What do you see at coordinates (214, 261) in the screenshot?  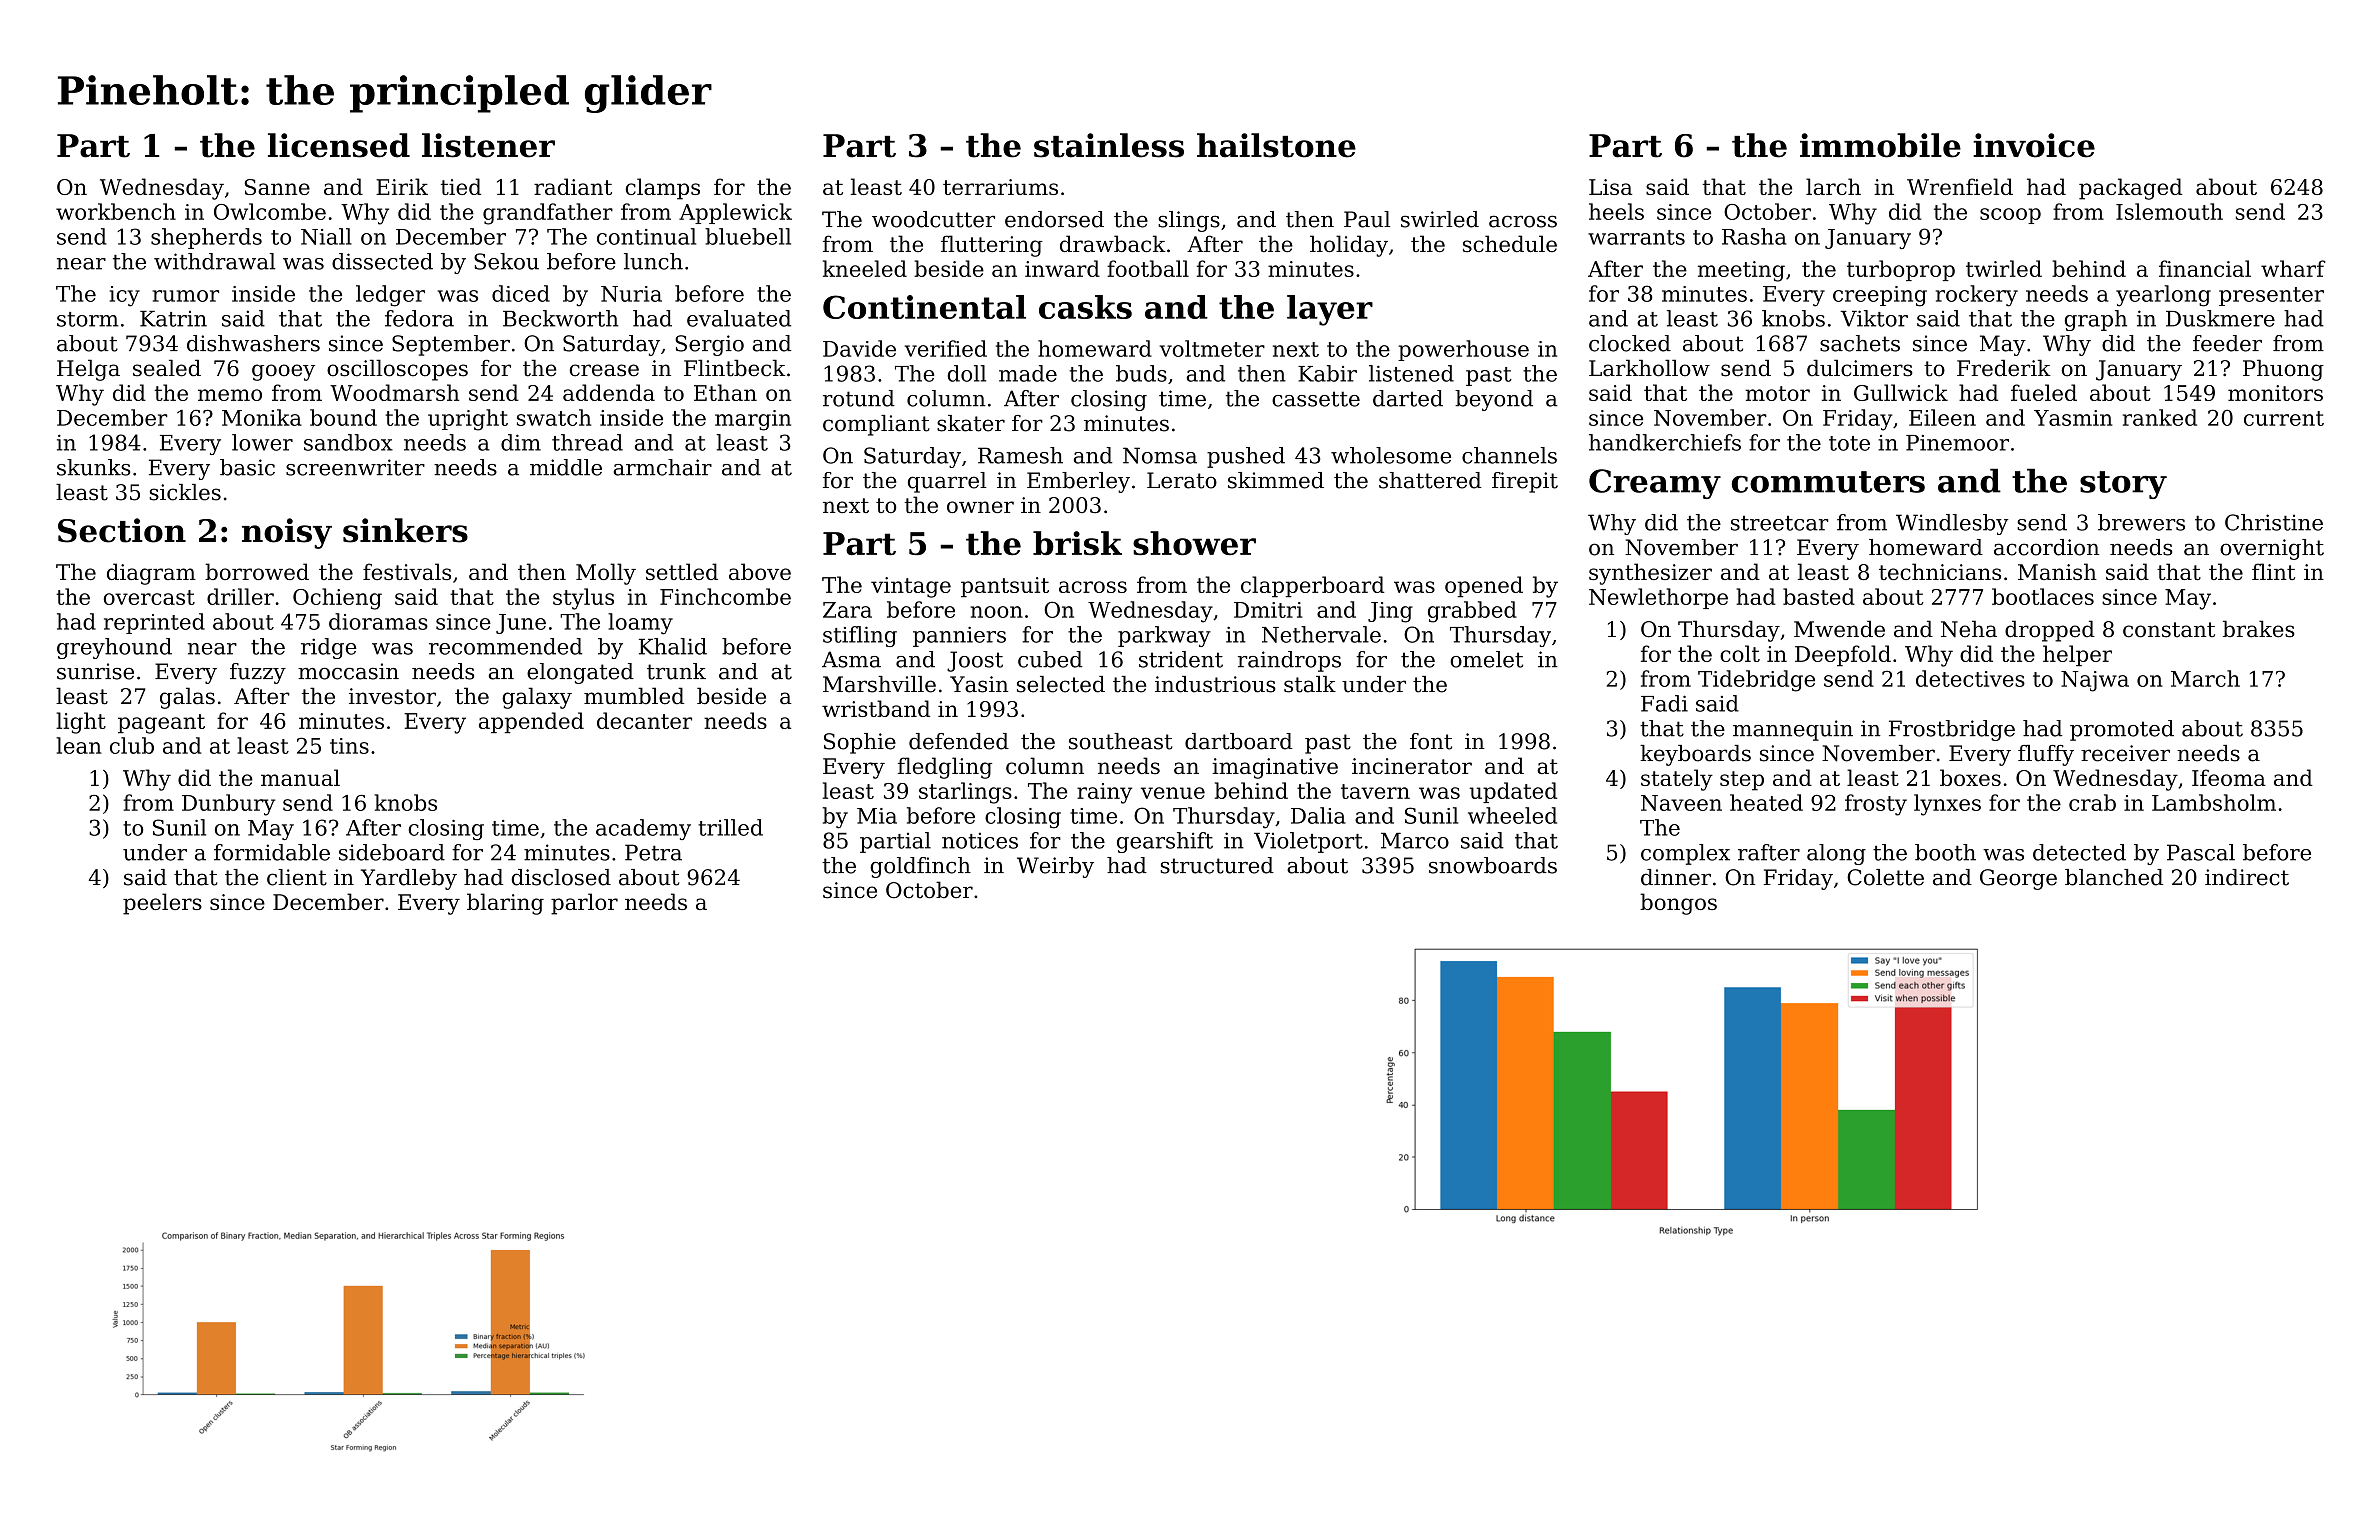 I see `withdrawal` at bounding box center [214, 261].
